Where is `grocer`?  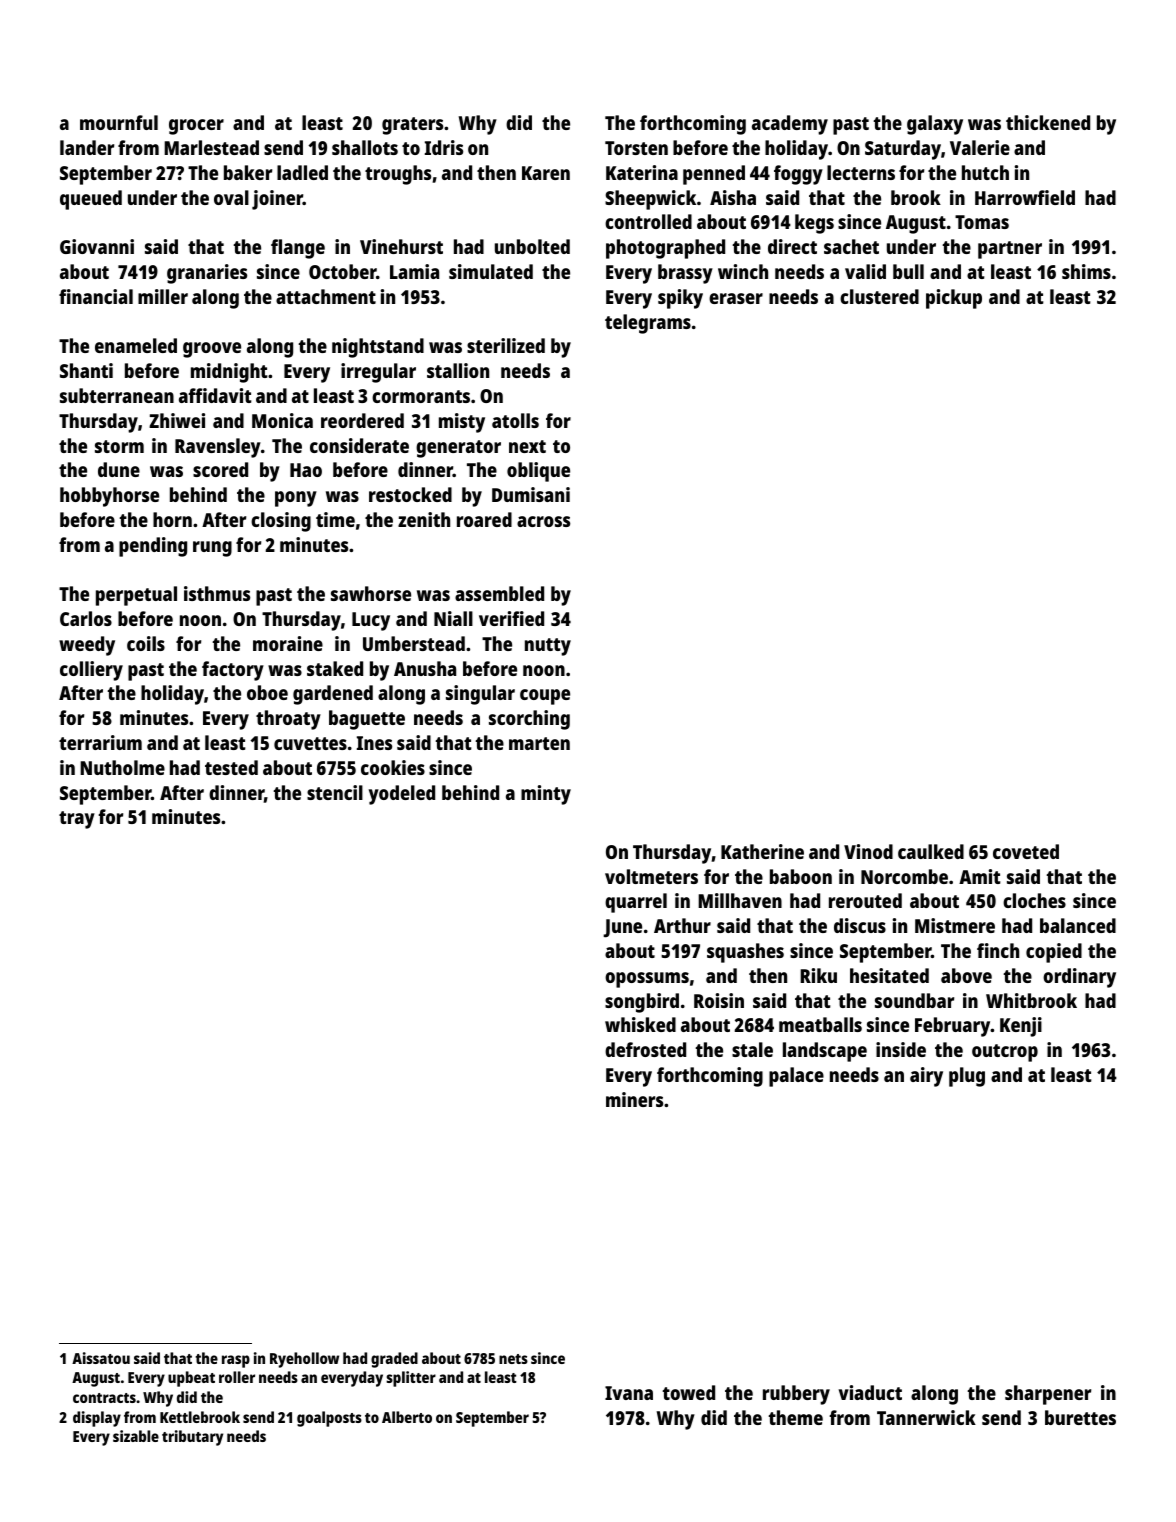
grocer is located at coordinates (196, 127).
